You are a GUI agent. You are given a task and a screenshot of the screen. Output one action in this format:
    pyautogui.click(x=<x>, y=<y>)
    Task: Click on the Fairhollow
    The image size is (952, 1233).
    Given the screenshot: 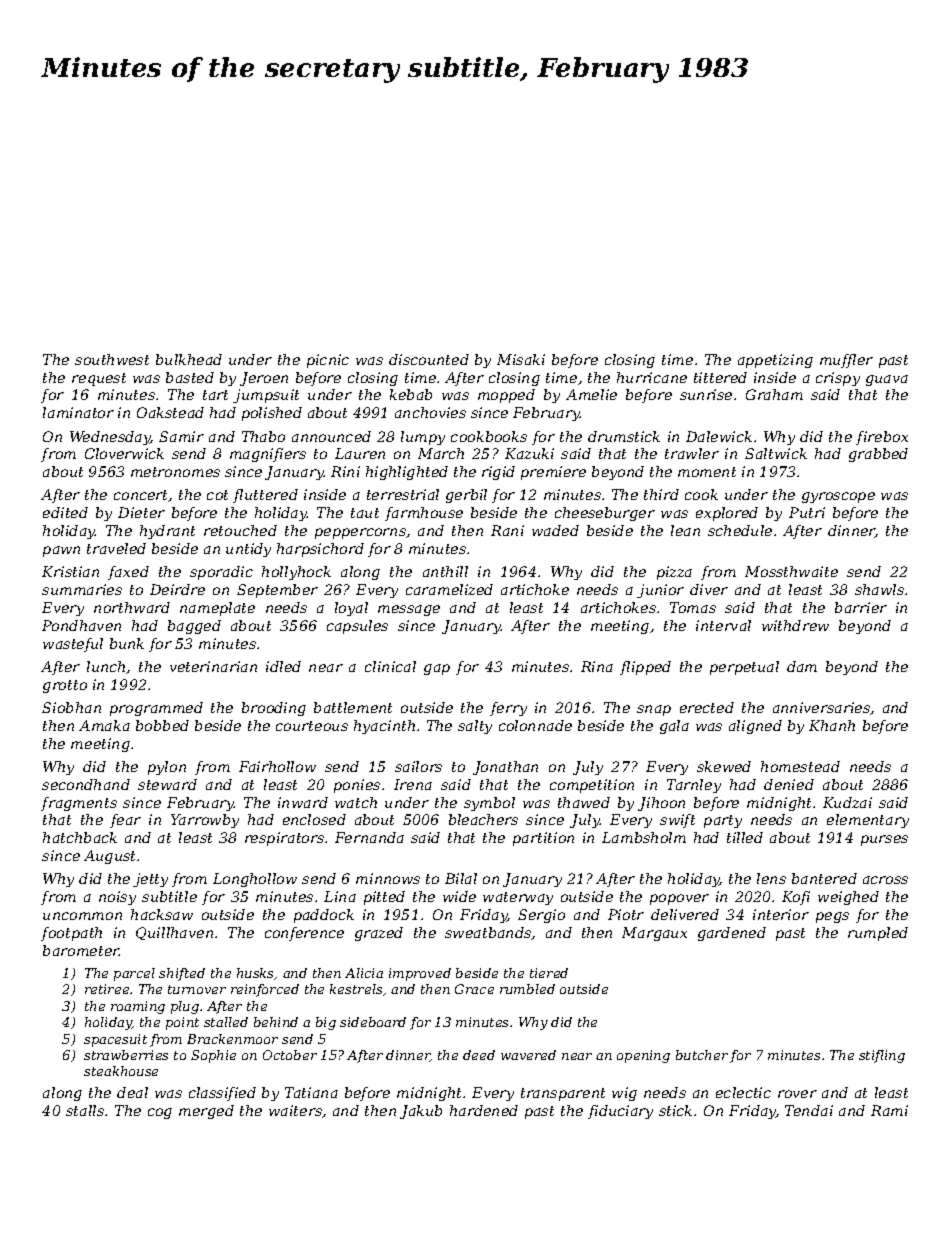 What is the action you would take?
    pyautogui.click(x=277, y=766)
